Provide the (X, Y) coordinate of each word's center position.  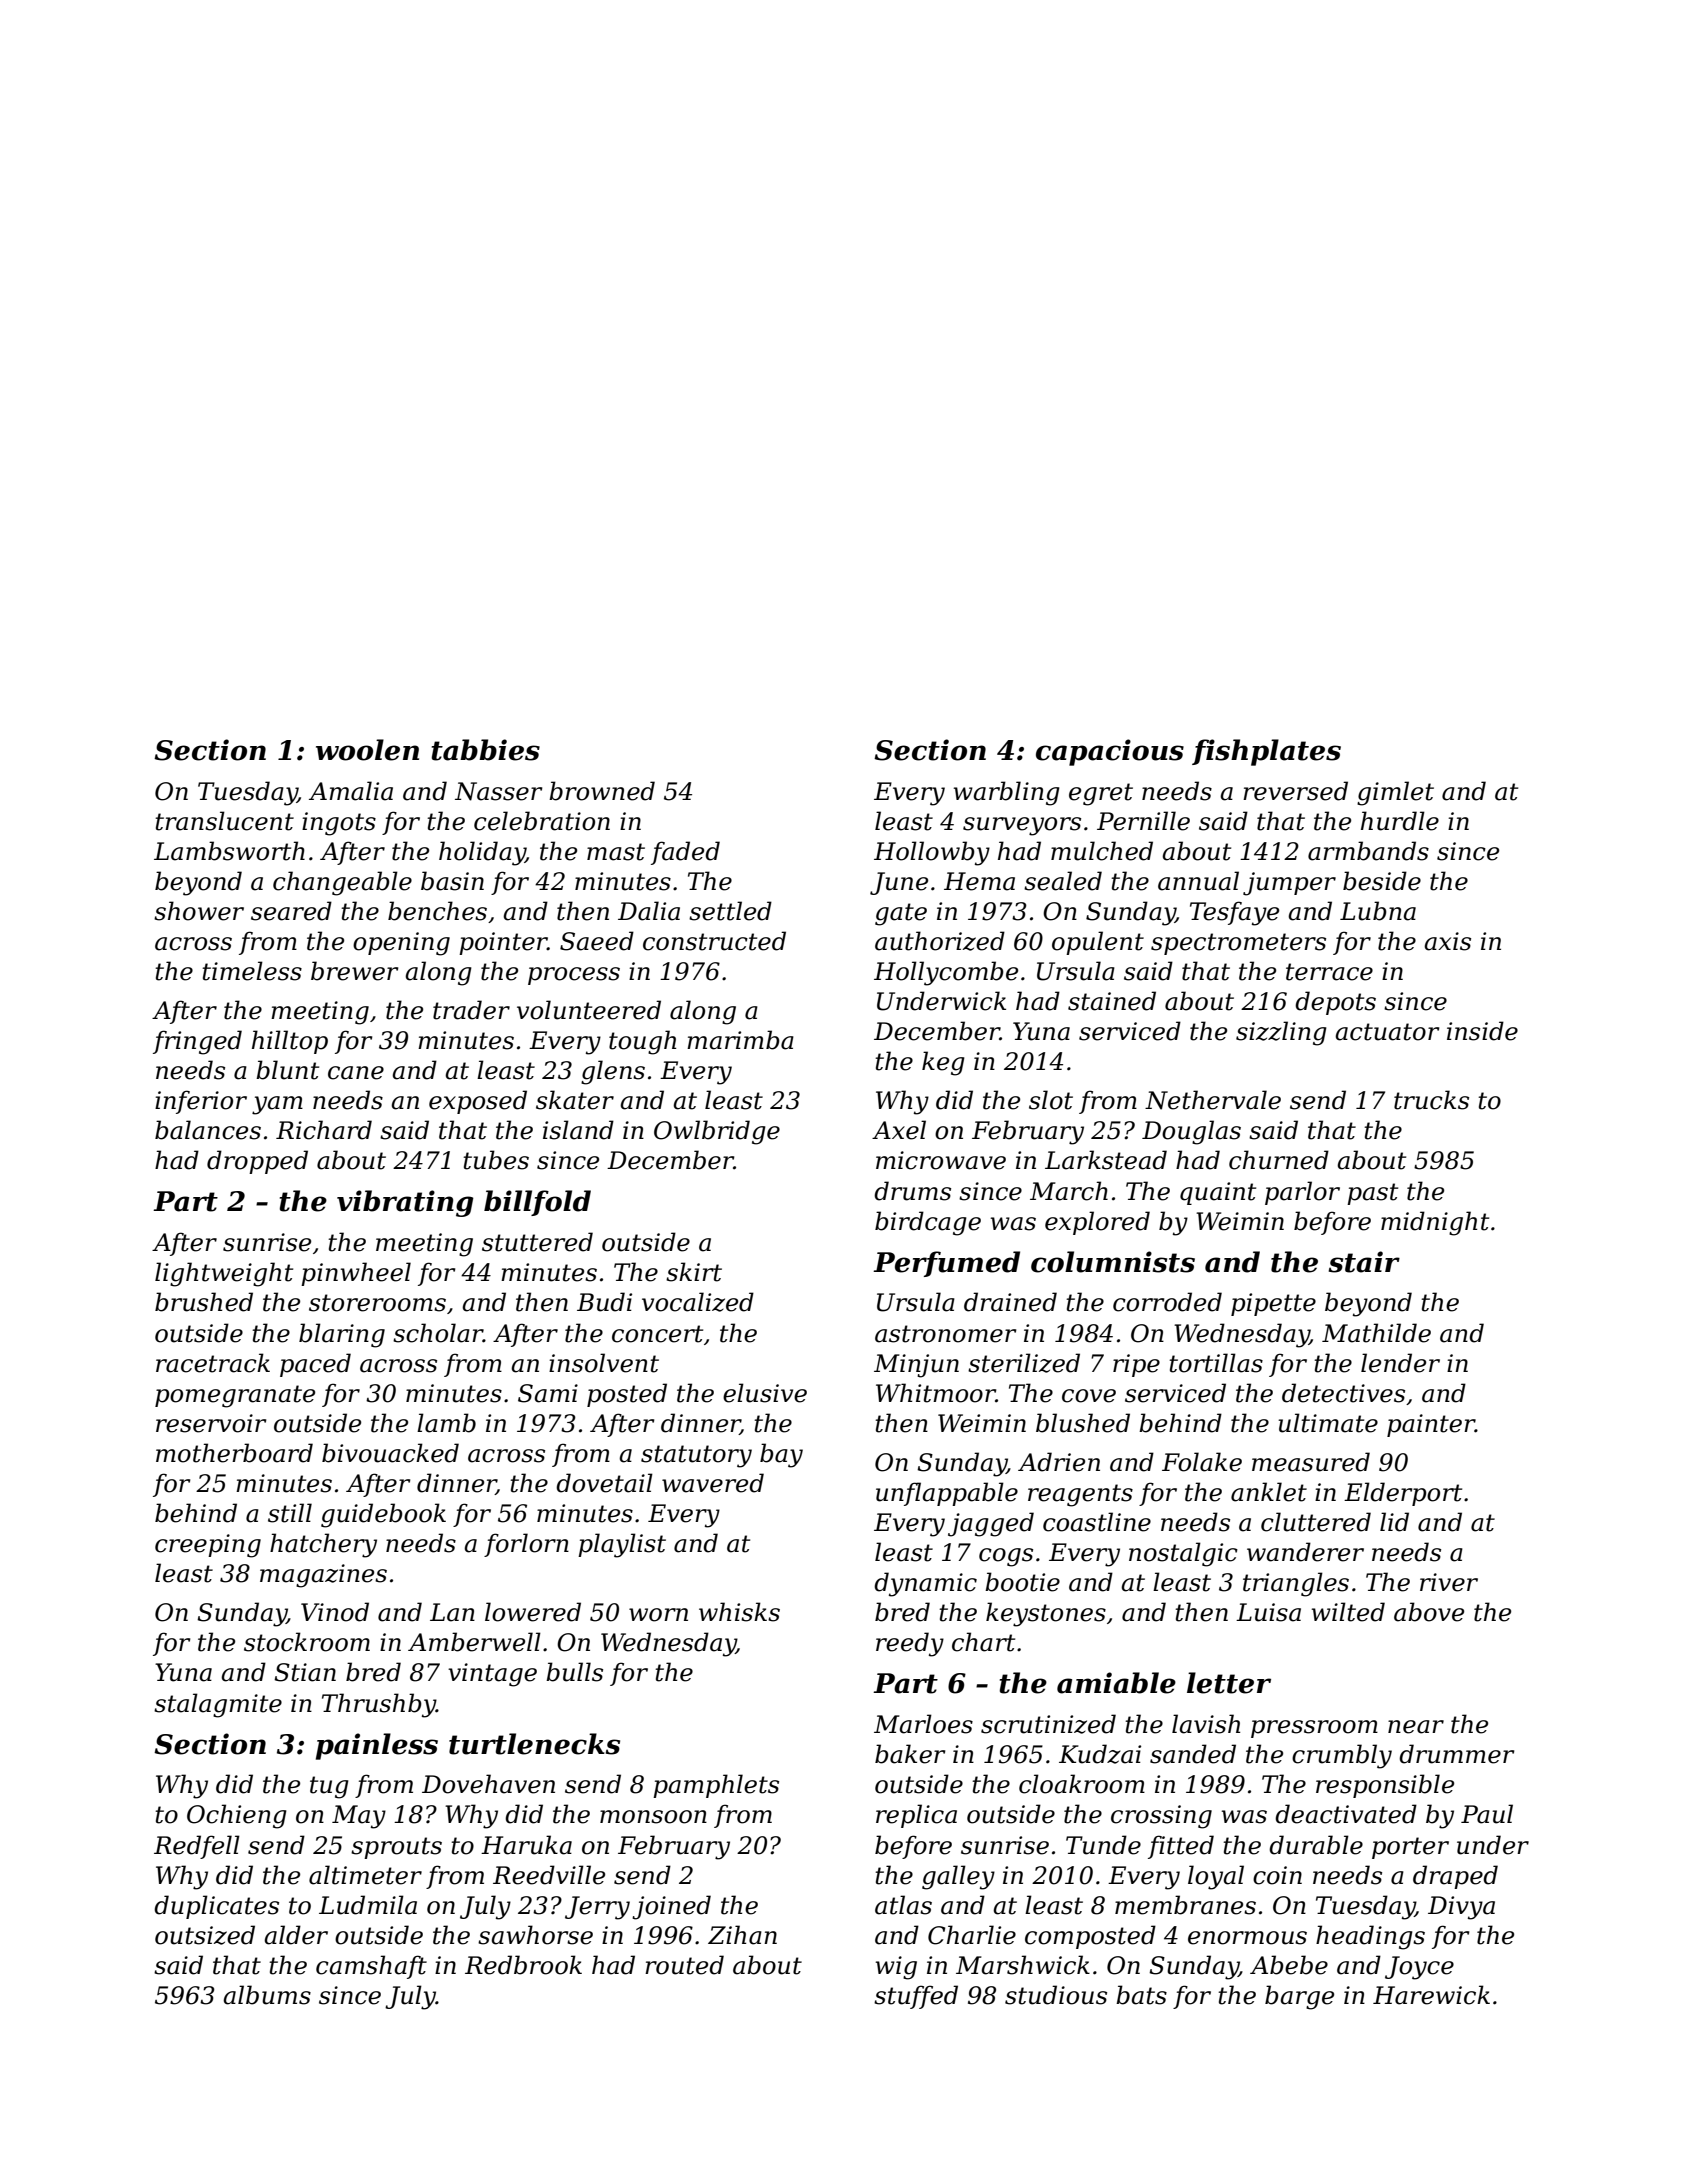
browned (602, 791)
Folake (1202, 1462)
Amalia (351, 791)
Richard (324, 1130)
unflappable (947, 1494)
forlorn (526, 1545)
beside (1382, 881)
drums (912, 1191)
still (290, 1513)
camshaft (371, 1967)
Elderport (1403, 1494)
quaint (1218, 1193)
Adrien (1059, 1462)
